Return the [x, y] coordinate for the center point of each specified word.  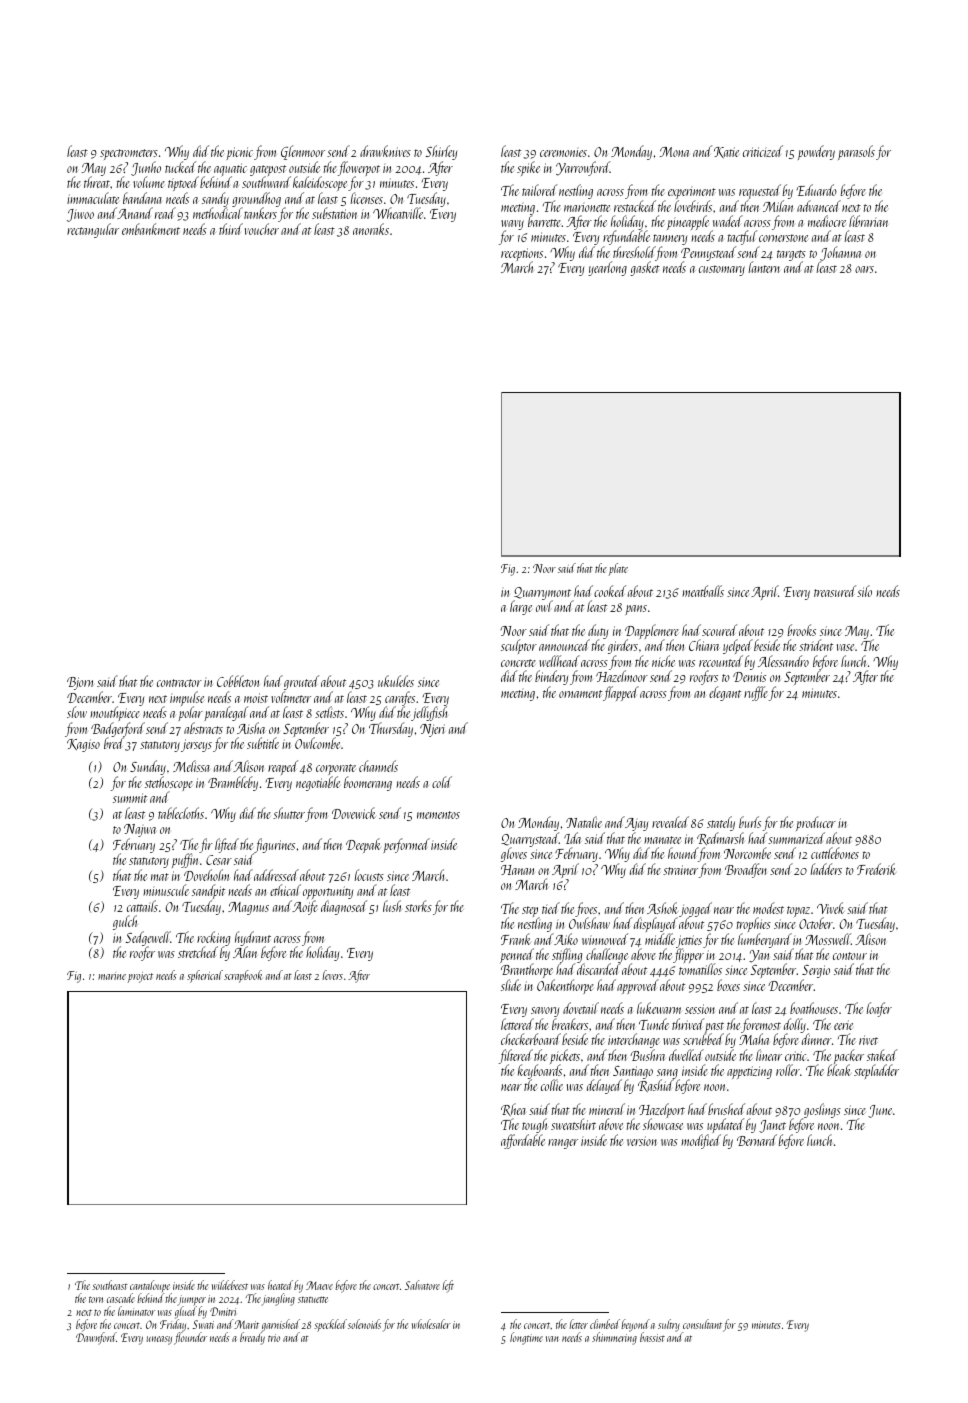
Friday [173, 1325]
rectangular [93, 230]
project [140, 977]
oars [864, 269]
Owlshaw [589, 923]
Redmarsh [720, 838]
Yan [759, 956]
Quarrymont [543, 594]
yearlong [607, 268]
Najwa [140, 830]
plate [618, 569]
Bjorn [80, 683]
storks [418, 906]
